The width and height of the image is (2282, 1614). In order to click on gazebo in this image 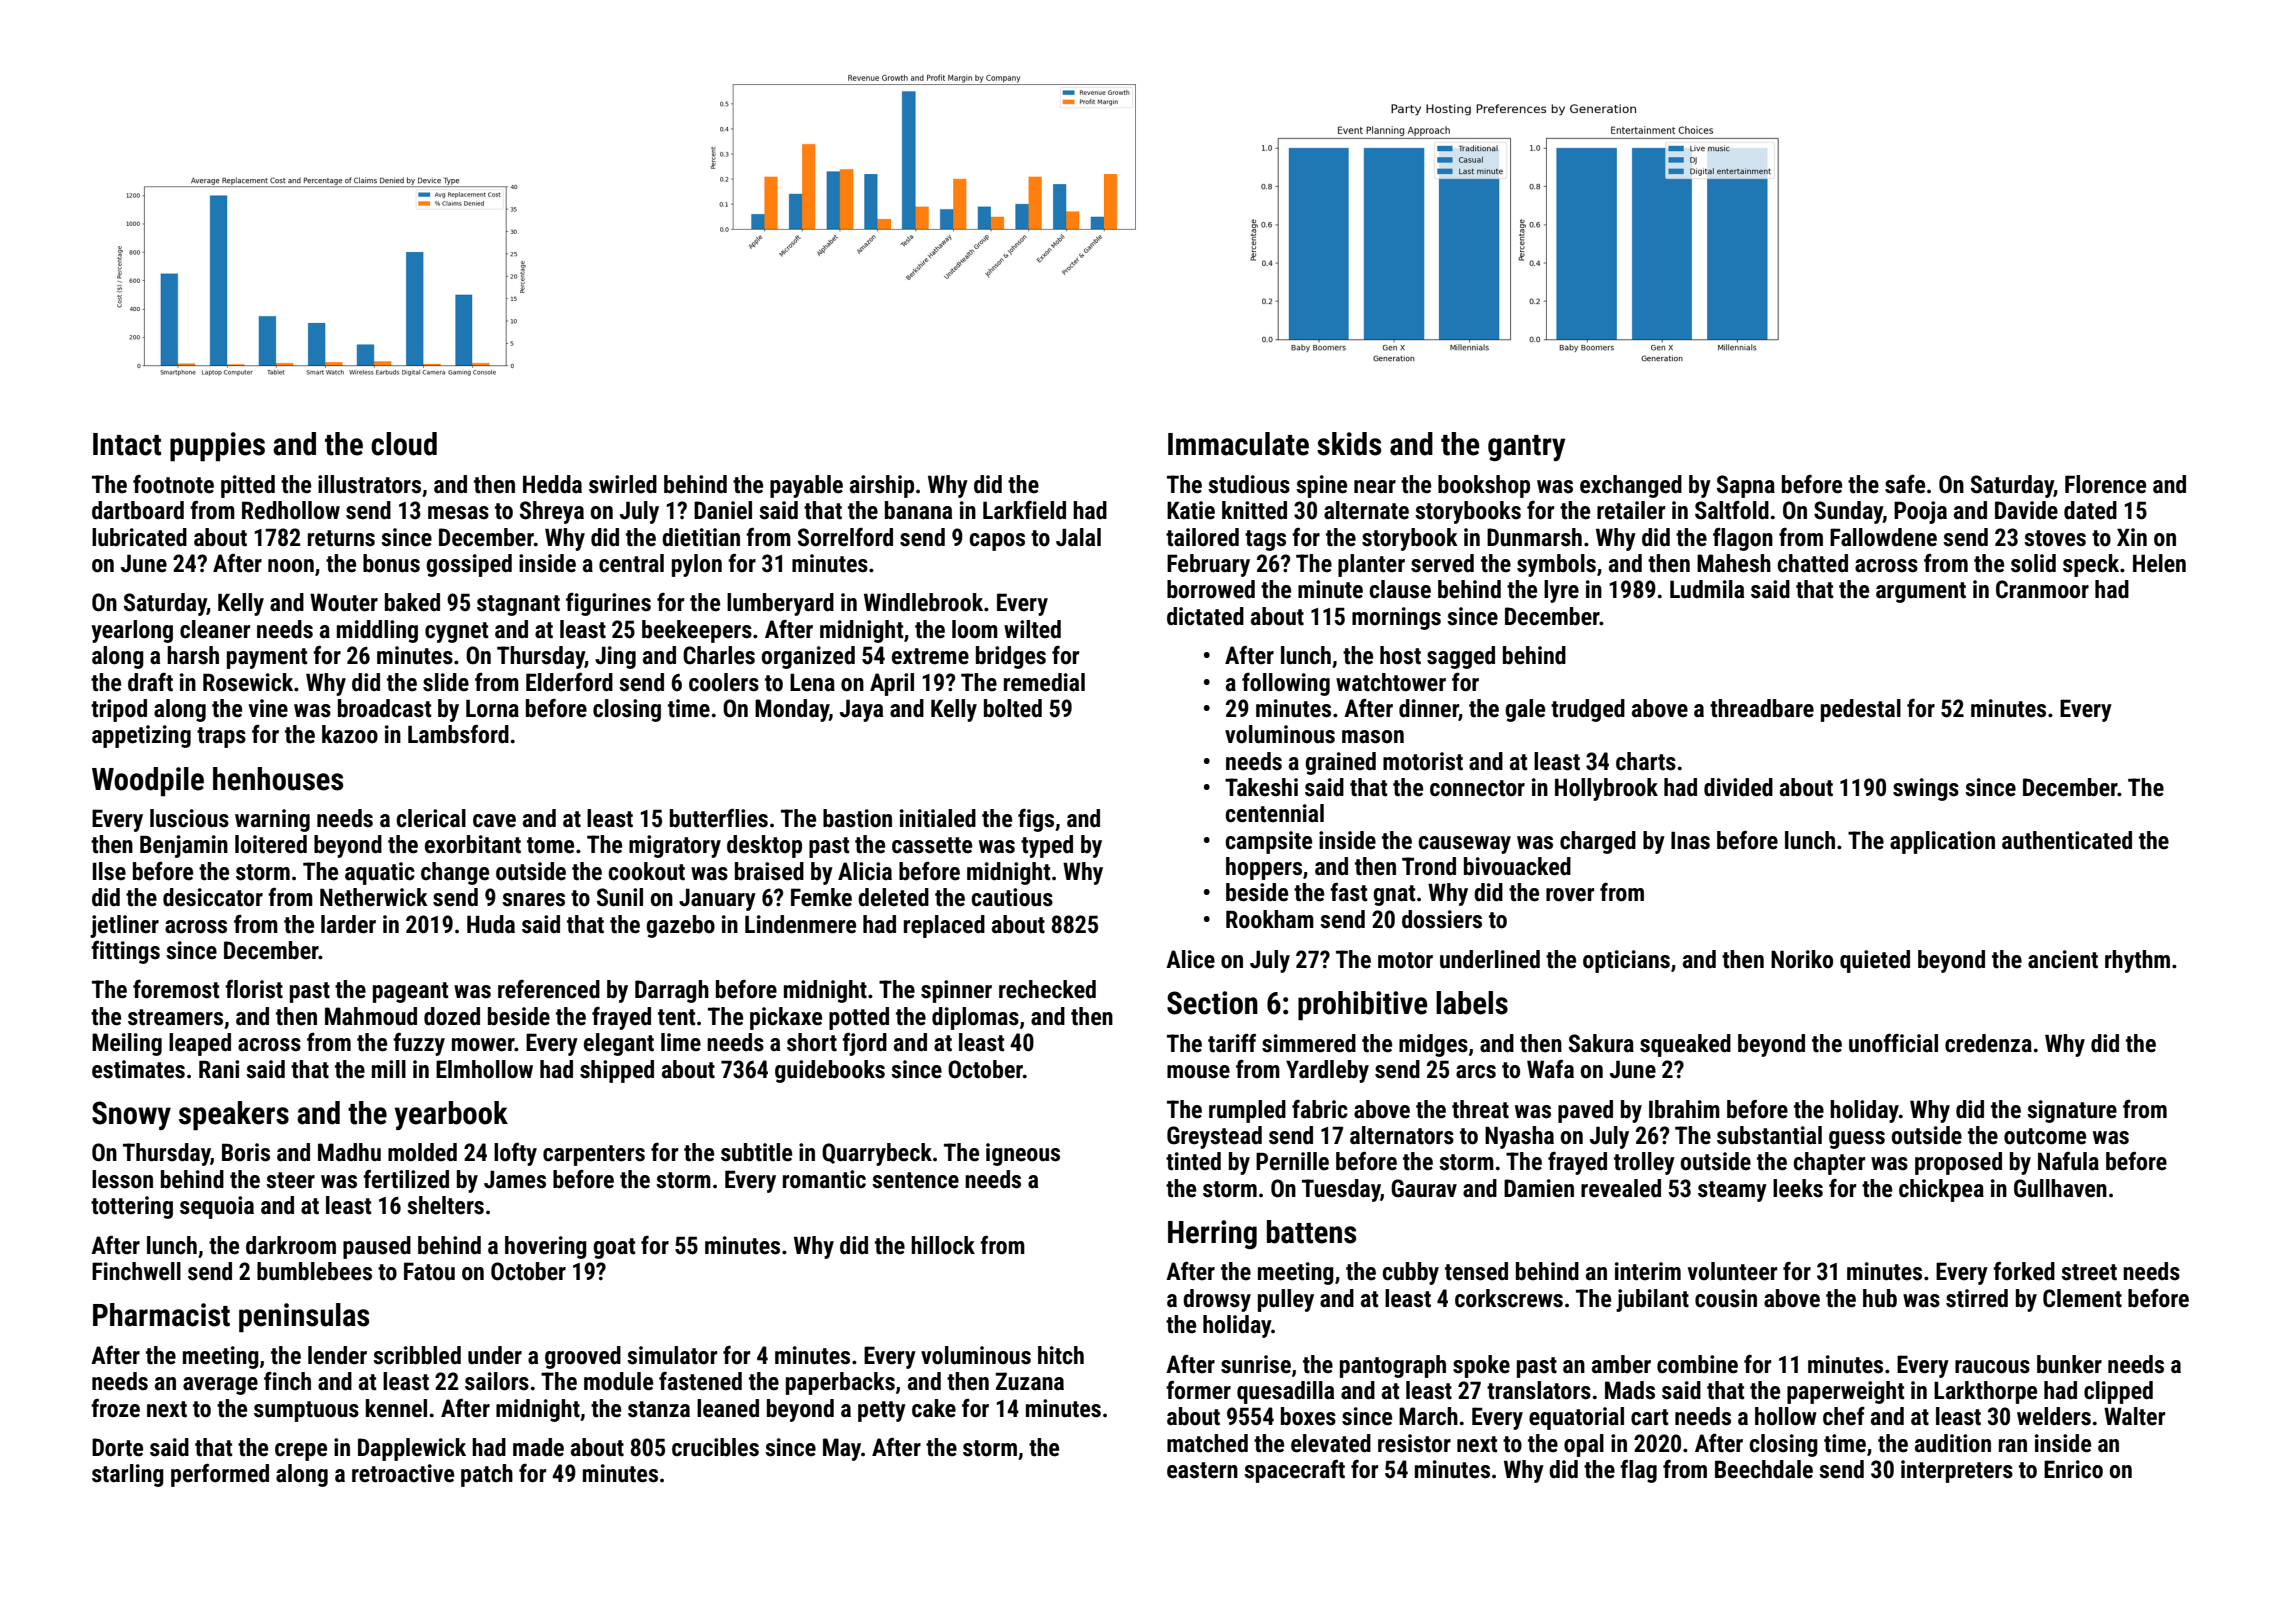, I will do `click(680, 926)`.
